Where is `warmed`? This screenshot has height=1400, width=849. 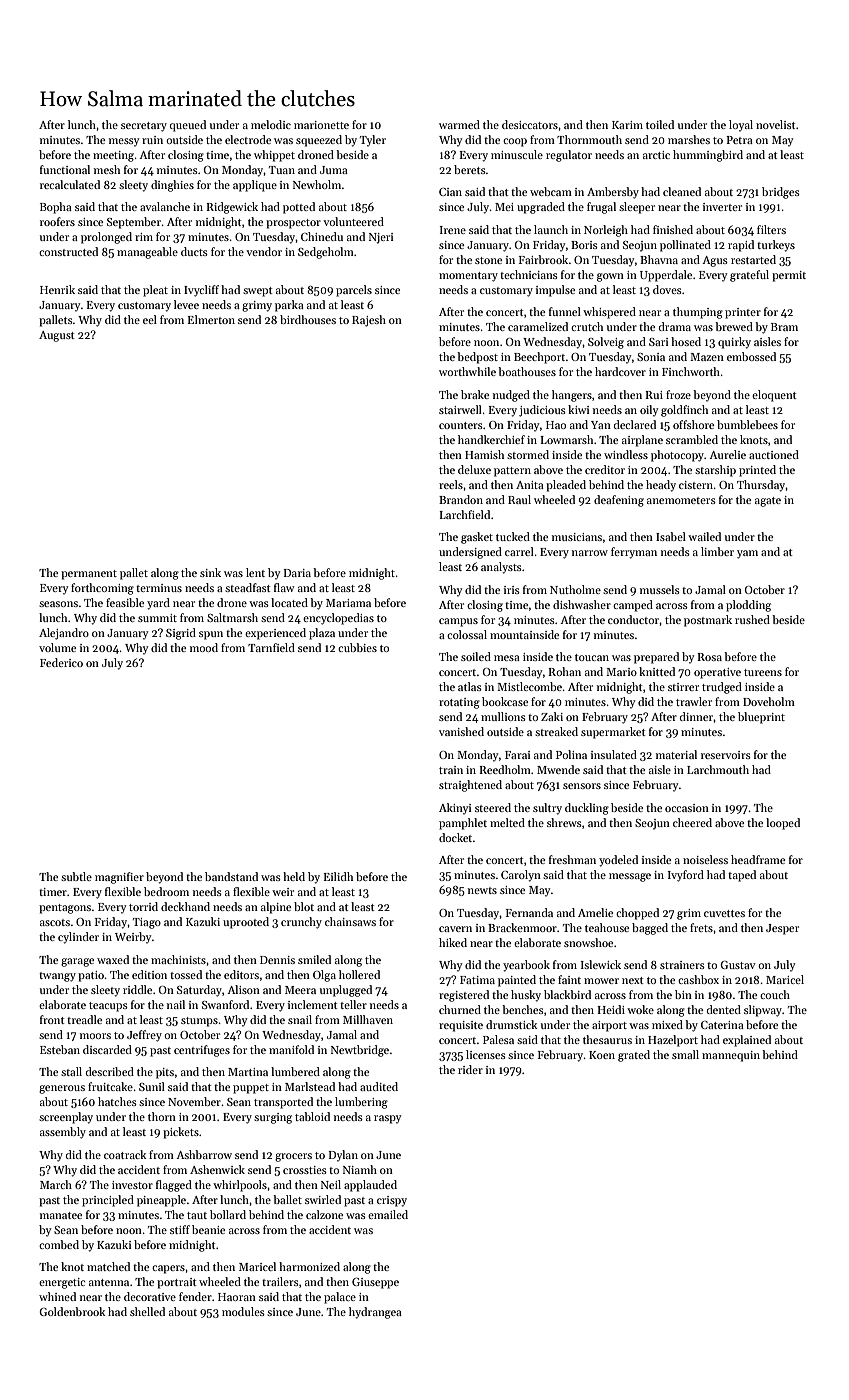
warmed is located at coordinates (459, 124).
